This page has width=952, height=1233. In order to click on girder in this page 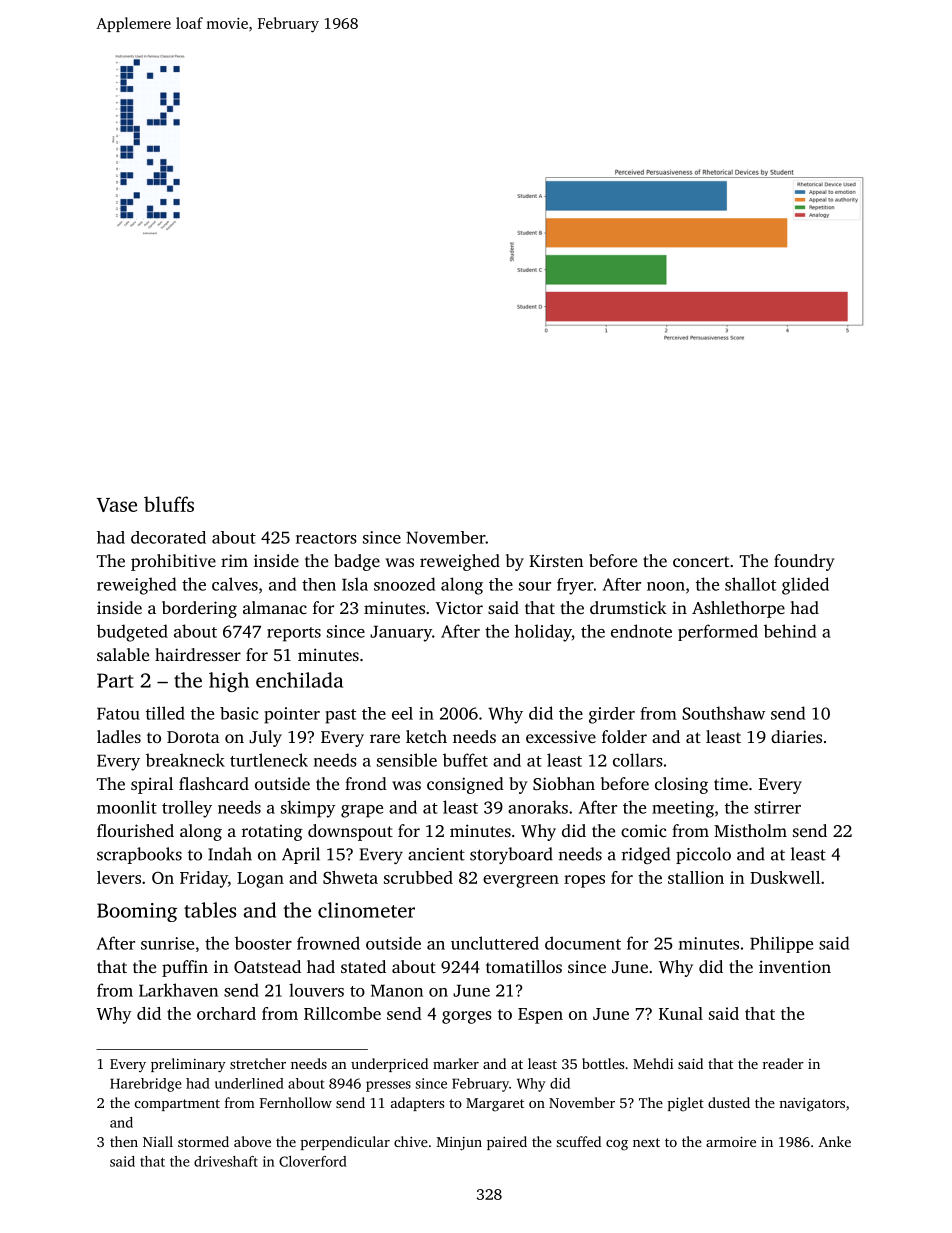, I will do `click(612, 715)`.
